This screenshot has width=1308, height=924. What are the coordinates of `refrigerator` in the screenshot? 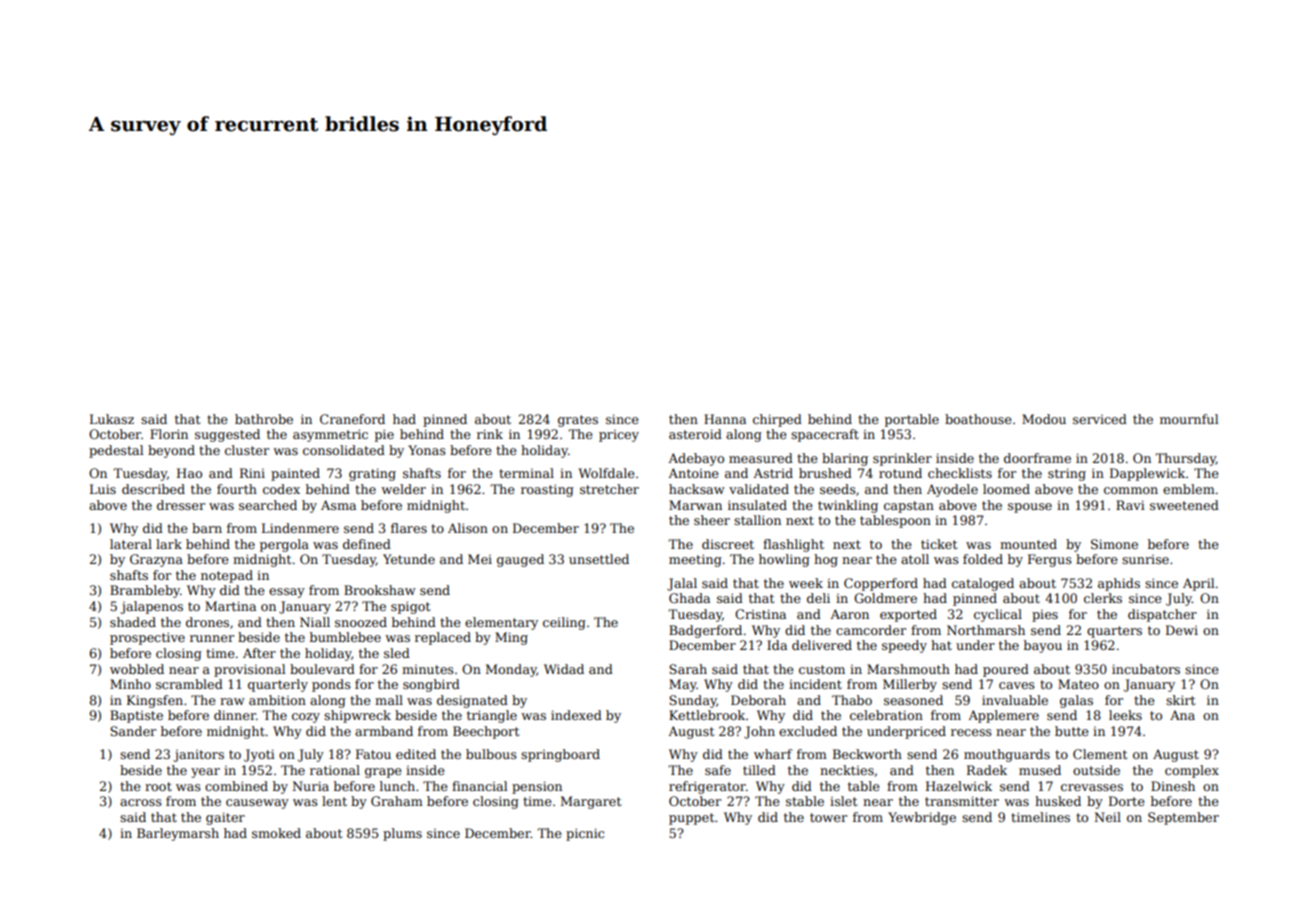 It's located at (707, 787).
